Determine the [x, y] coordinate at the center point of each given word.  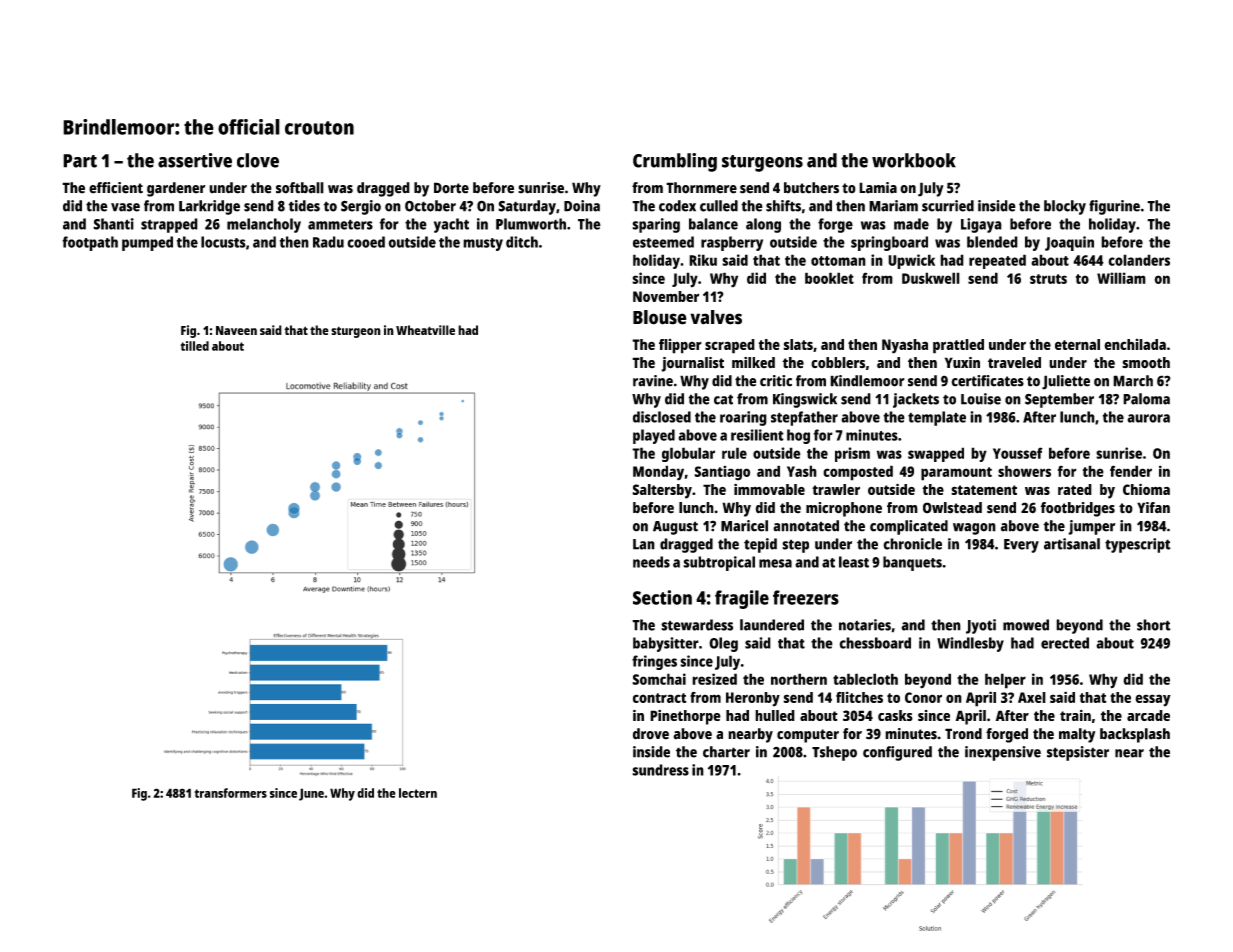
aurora [1148, 418]
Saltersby [662, 491]
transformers [231, 793]
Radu [328, 242]
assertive [195, 160]
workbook [914, 160]
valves [716, 317]
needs [651, 562]
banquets [912, 563]
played [654, 436]
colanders [1139, 260]
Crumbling [675, 162]
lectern [418, 793]
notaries [865, 625]
